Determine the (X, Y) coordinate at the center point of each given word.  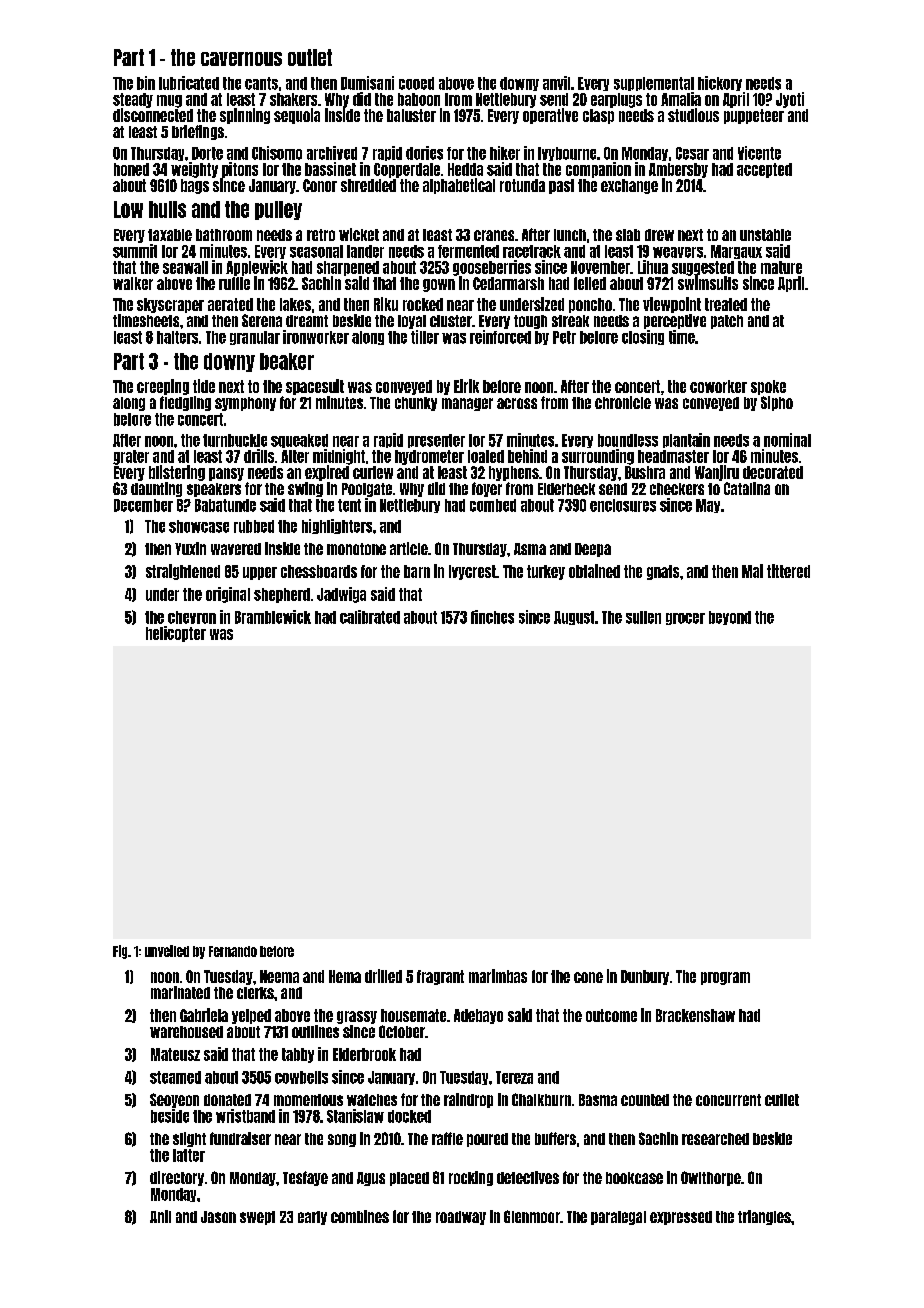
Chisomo (277, 153)
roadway (461, 1218)
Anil (160, 1216)
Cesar (692, 153)
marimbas (498, 976)
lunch (570, 235)
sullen (643, 617)
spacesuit (315, 387)
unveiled (167, 951)
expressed (681, 1218)
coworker (718, 386)
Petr (564, 337)
